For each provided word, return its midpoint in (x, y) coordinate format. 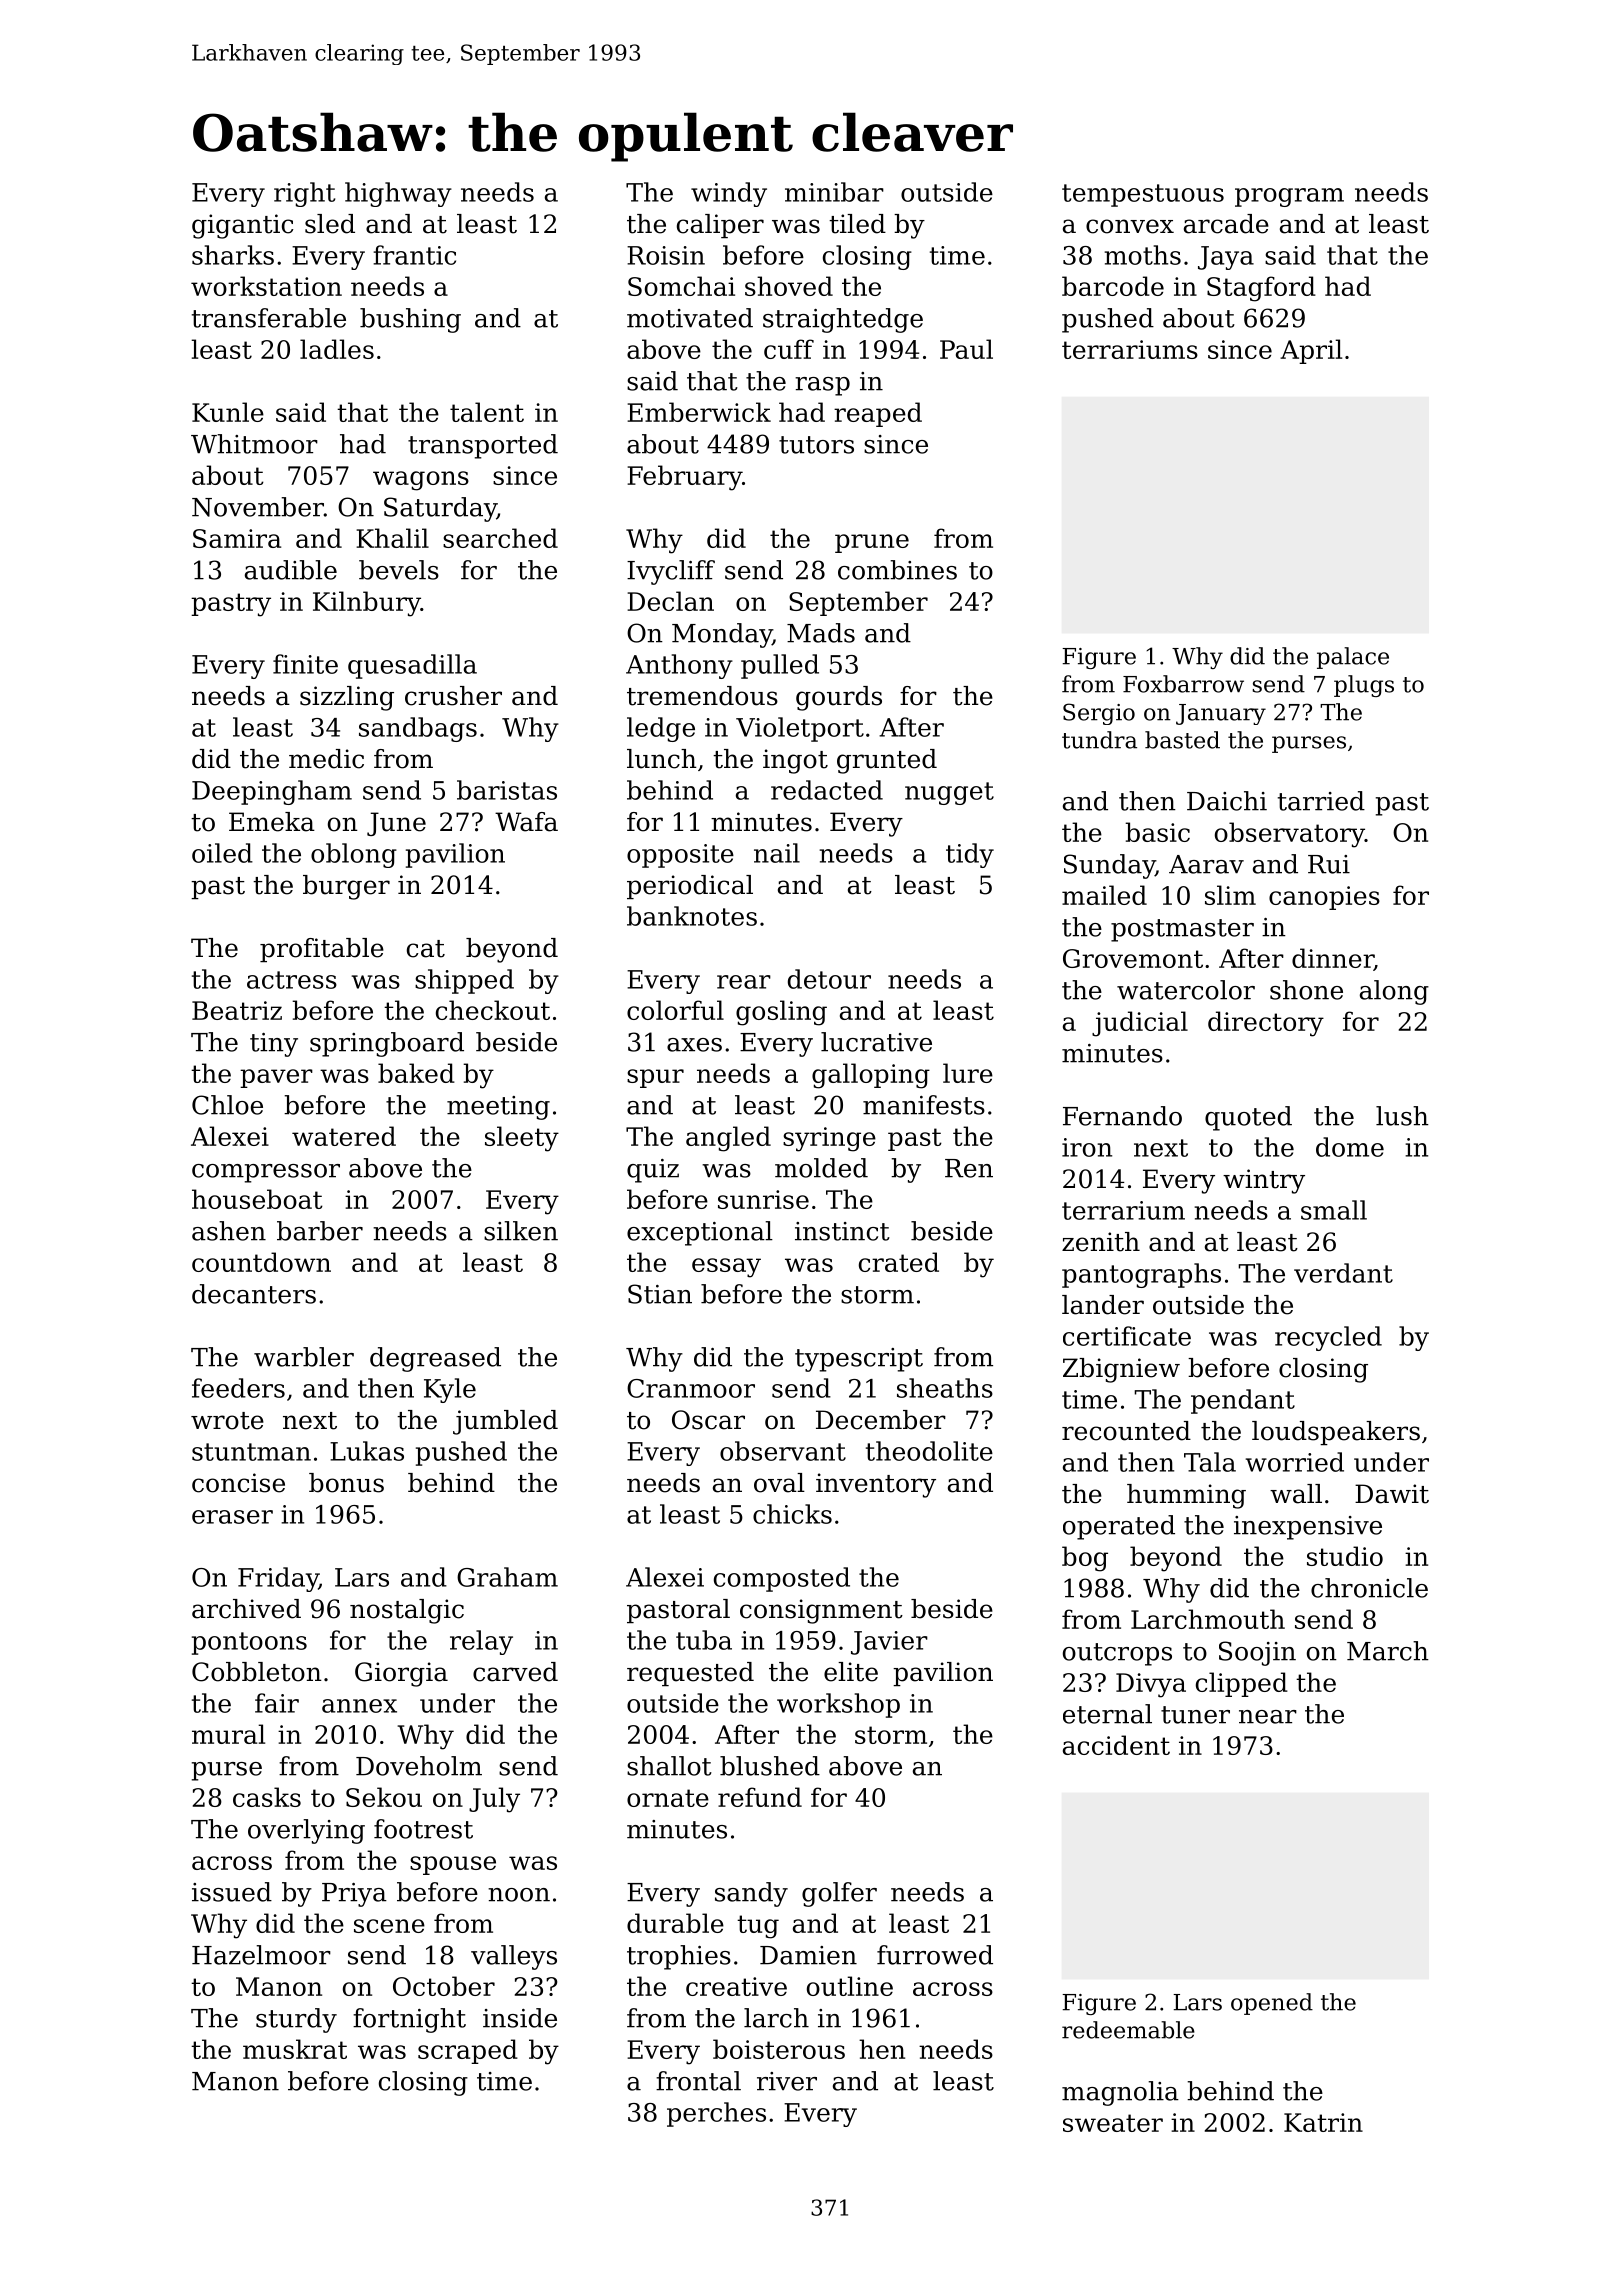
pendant (1243, 1401)
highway (398, 194)
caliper (720, 226)
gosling (781, 1013)
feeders (238, 1388)
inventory (876, 1485)
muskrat (295, 2049)
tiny (274, 1045)
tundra (1099, 740)
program (1289, 197)
